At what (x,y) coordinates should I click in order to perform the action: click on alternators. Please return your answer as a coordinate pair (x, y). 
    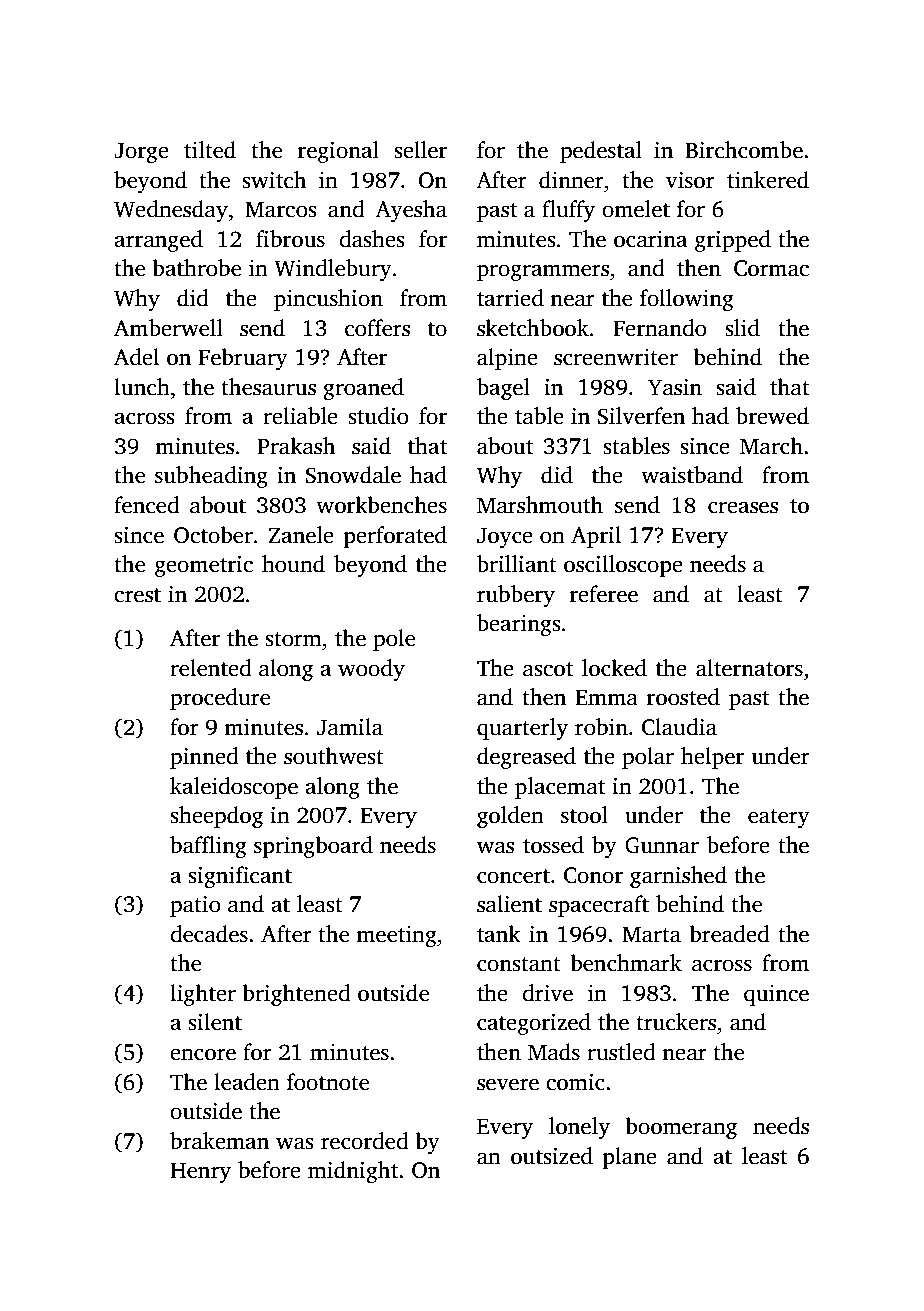
    Looking at the image, I should click on (749, 668).
